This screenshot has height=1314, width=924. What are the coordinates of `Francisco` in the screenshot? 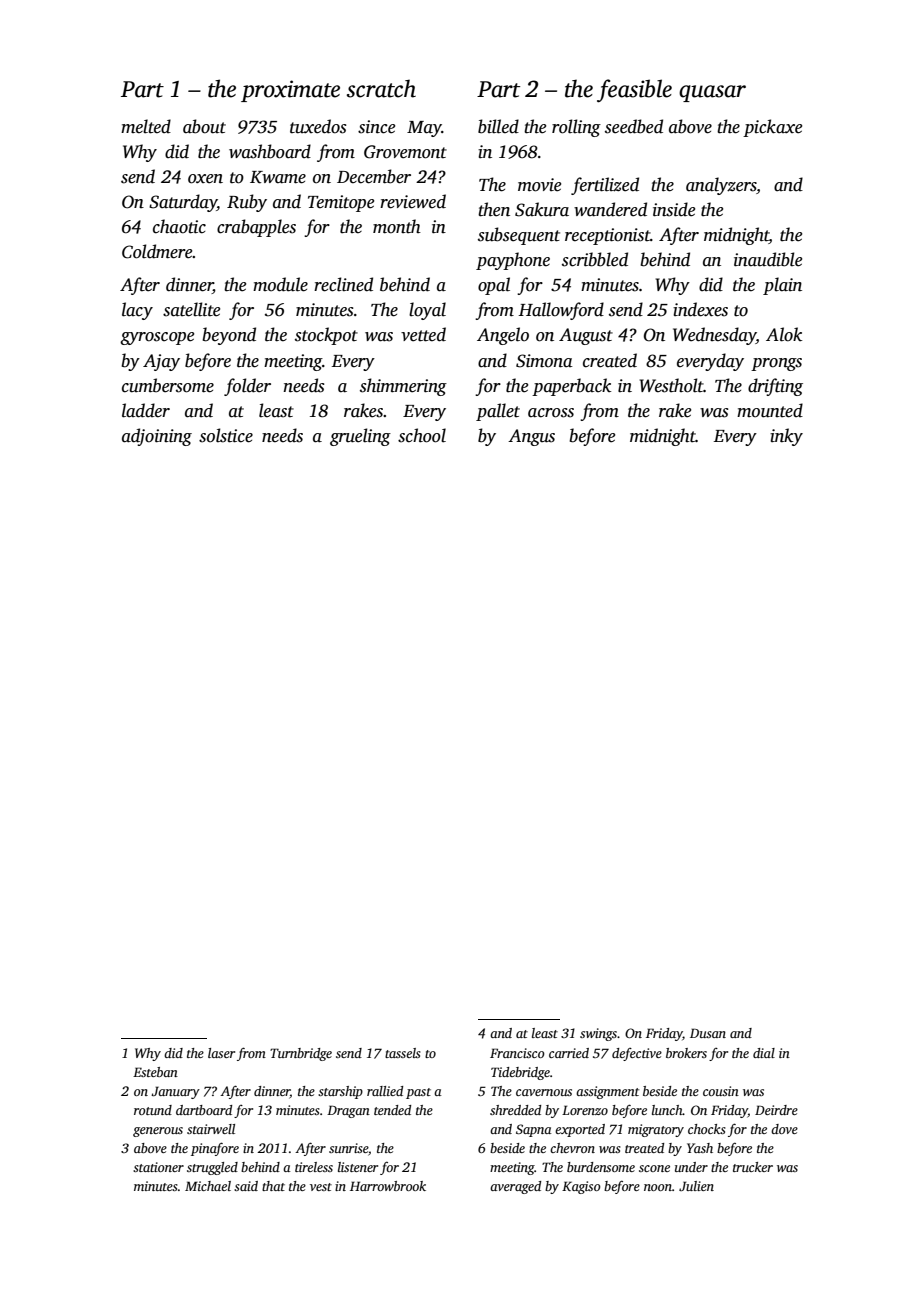 It's located at (517, 1053).
